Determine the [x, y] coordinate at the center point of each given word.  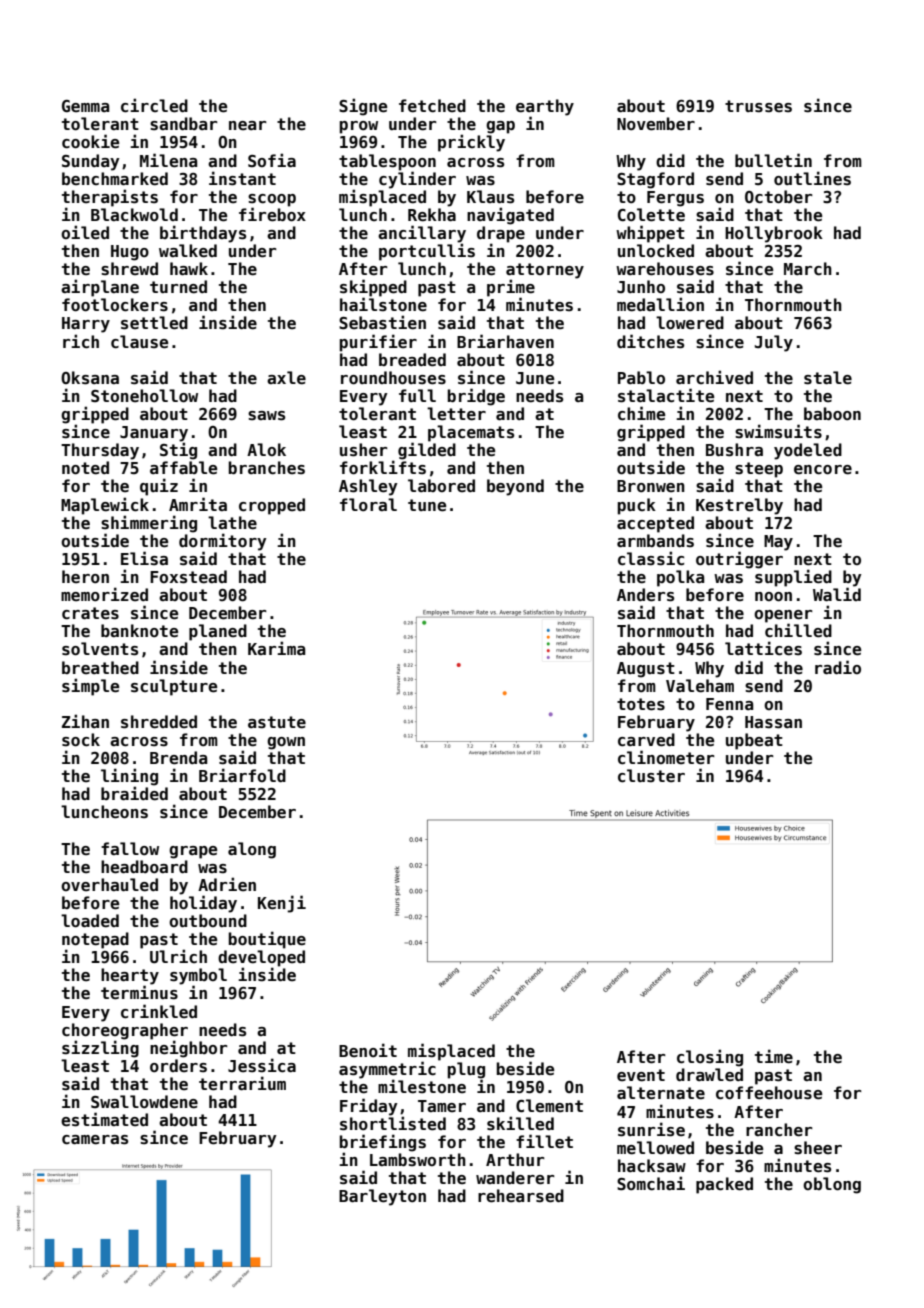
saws [266, 416]
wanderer [515, 1178]
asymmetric [387, 1070]
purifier [378, 343]
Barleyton [382, 1197]
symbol [198, 976]
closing [710, 1058]
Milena [168, 160]
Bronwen [651, 486]
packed [724, 1185]
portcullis [427, 252]
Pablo [641, 377]
